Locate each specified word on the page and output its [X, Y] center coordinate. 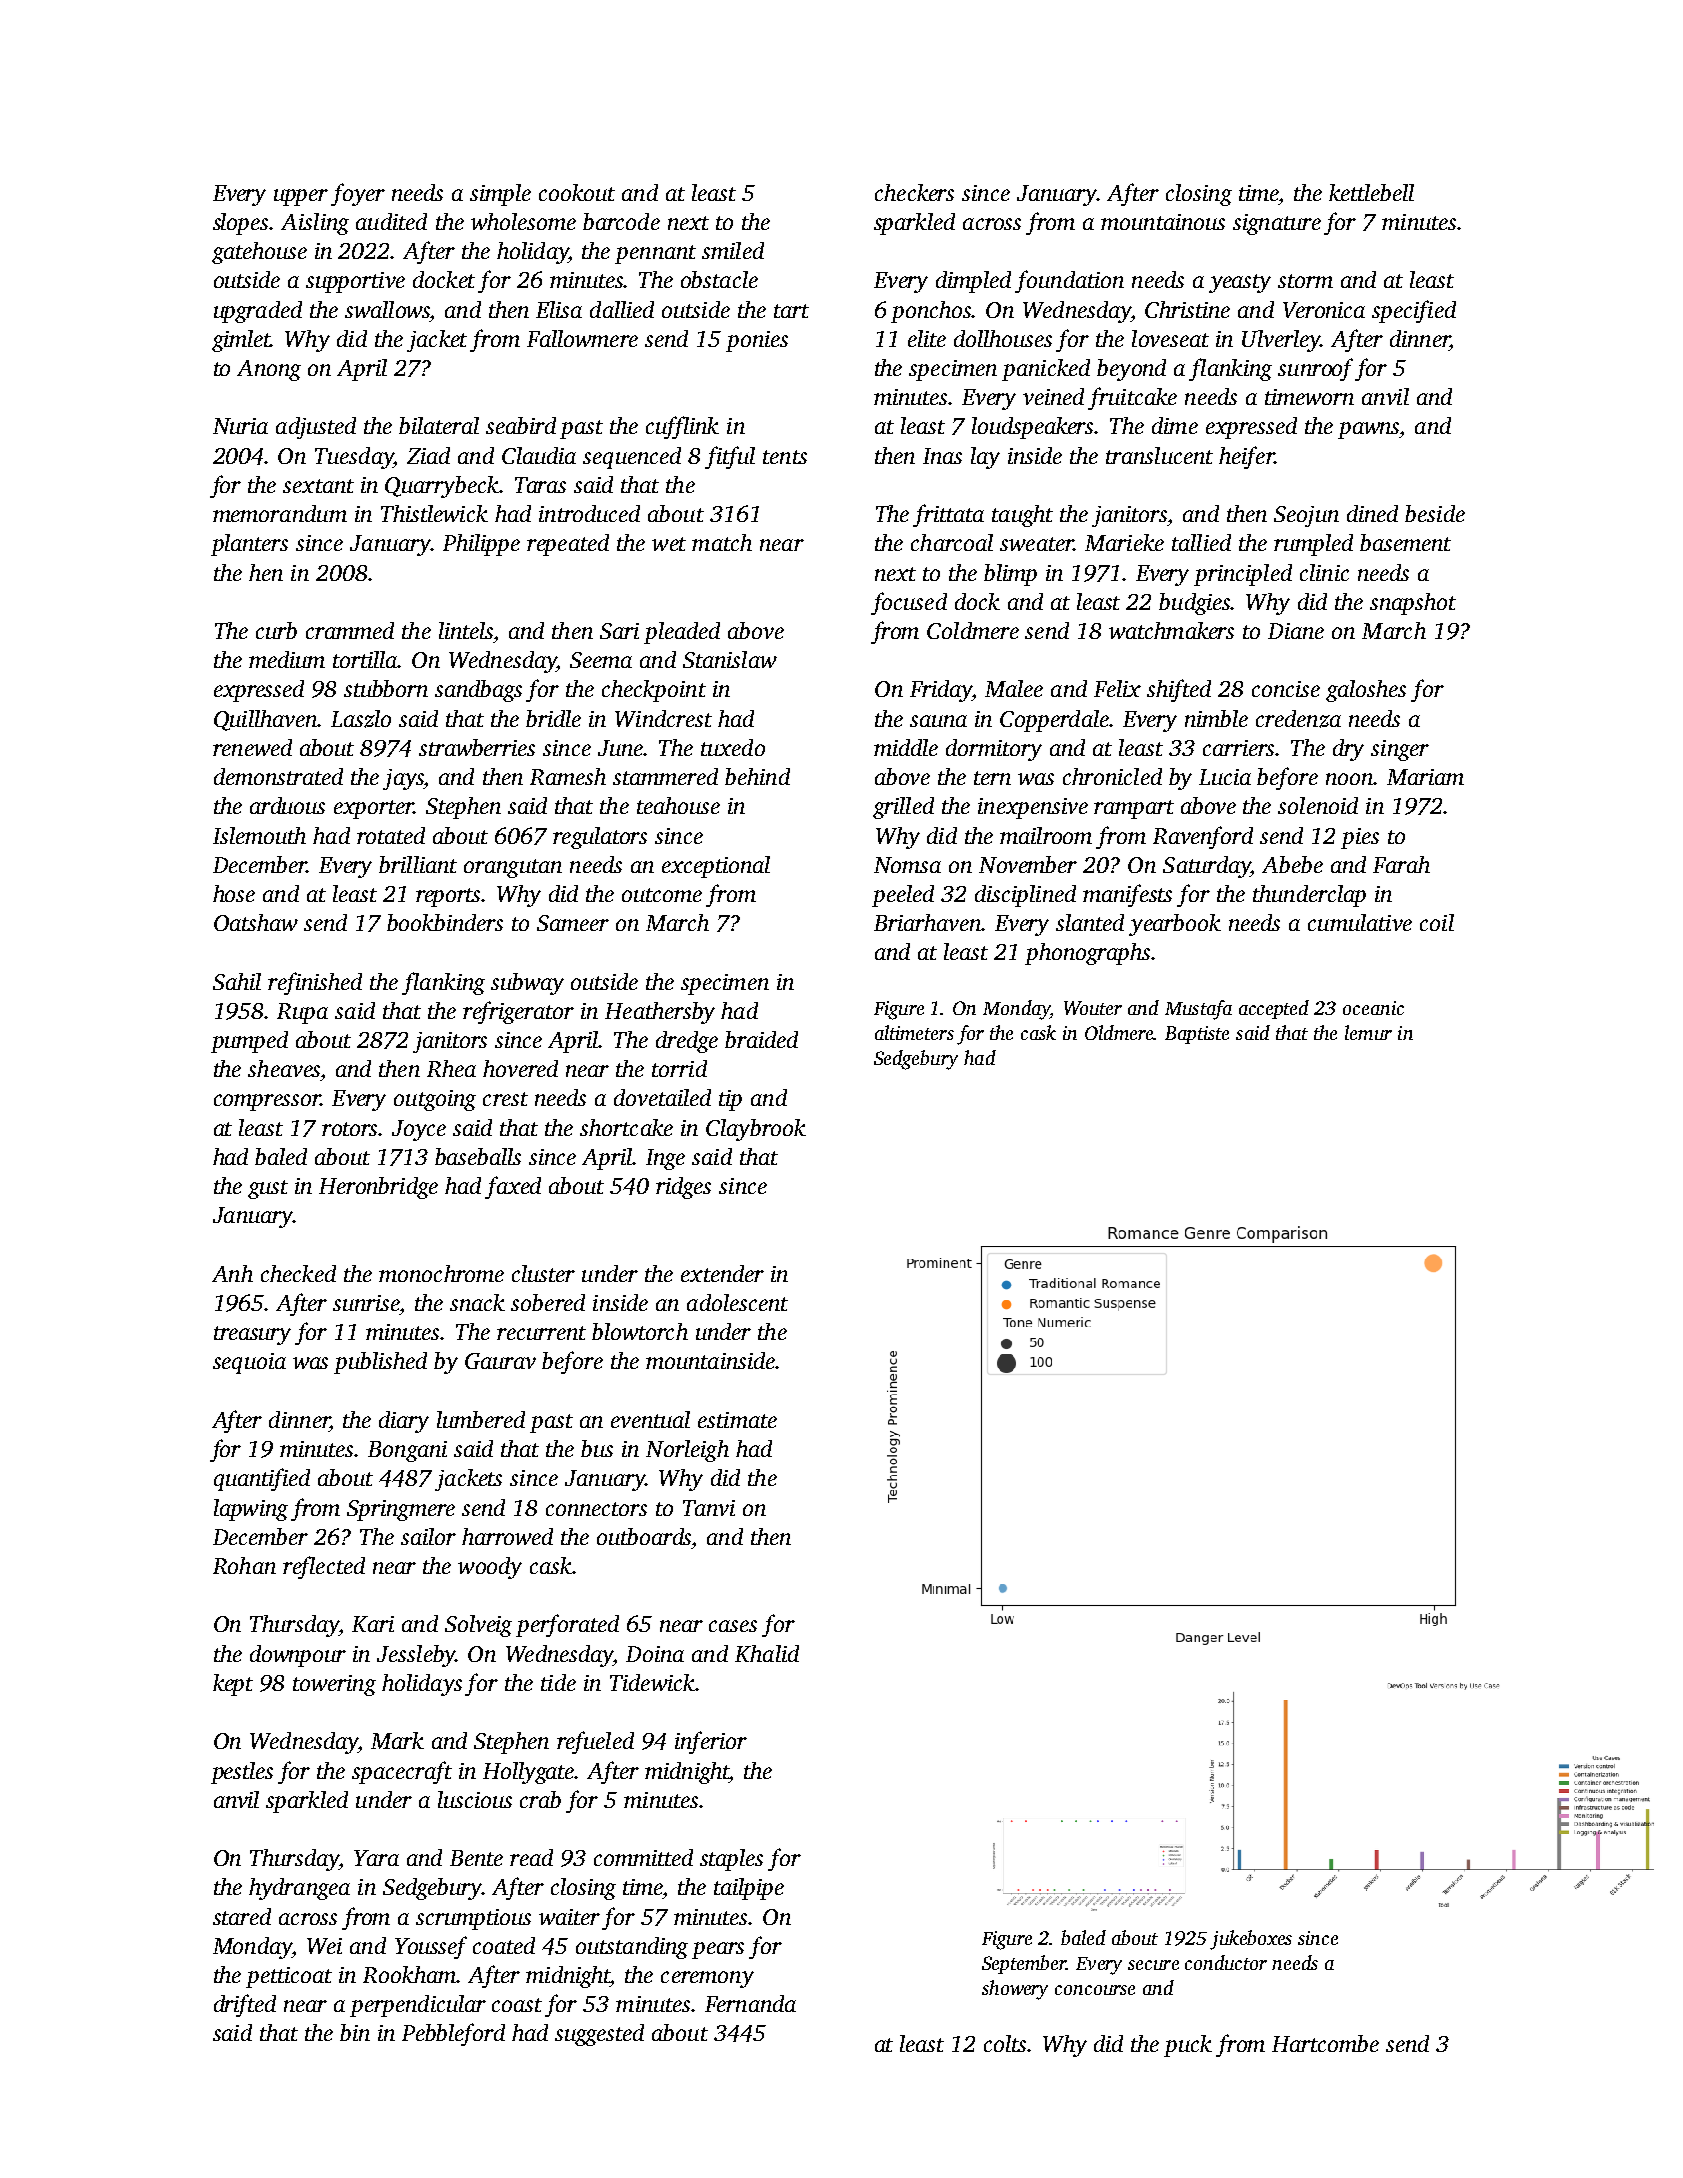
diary [404, 1422]
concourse [1095, 1990]
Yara [376, 1858]
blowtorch [640, 1331]
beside [1435, 513]
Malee [1014, 688]
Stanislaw [730, 659]
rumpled [1313, 545]
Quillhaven [266, 720]
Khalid [767, 1653]
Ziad [428, 455]
